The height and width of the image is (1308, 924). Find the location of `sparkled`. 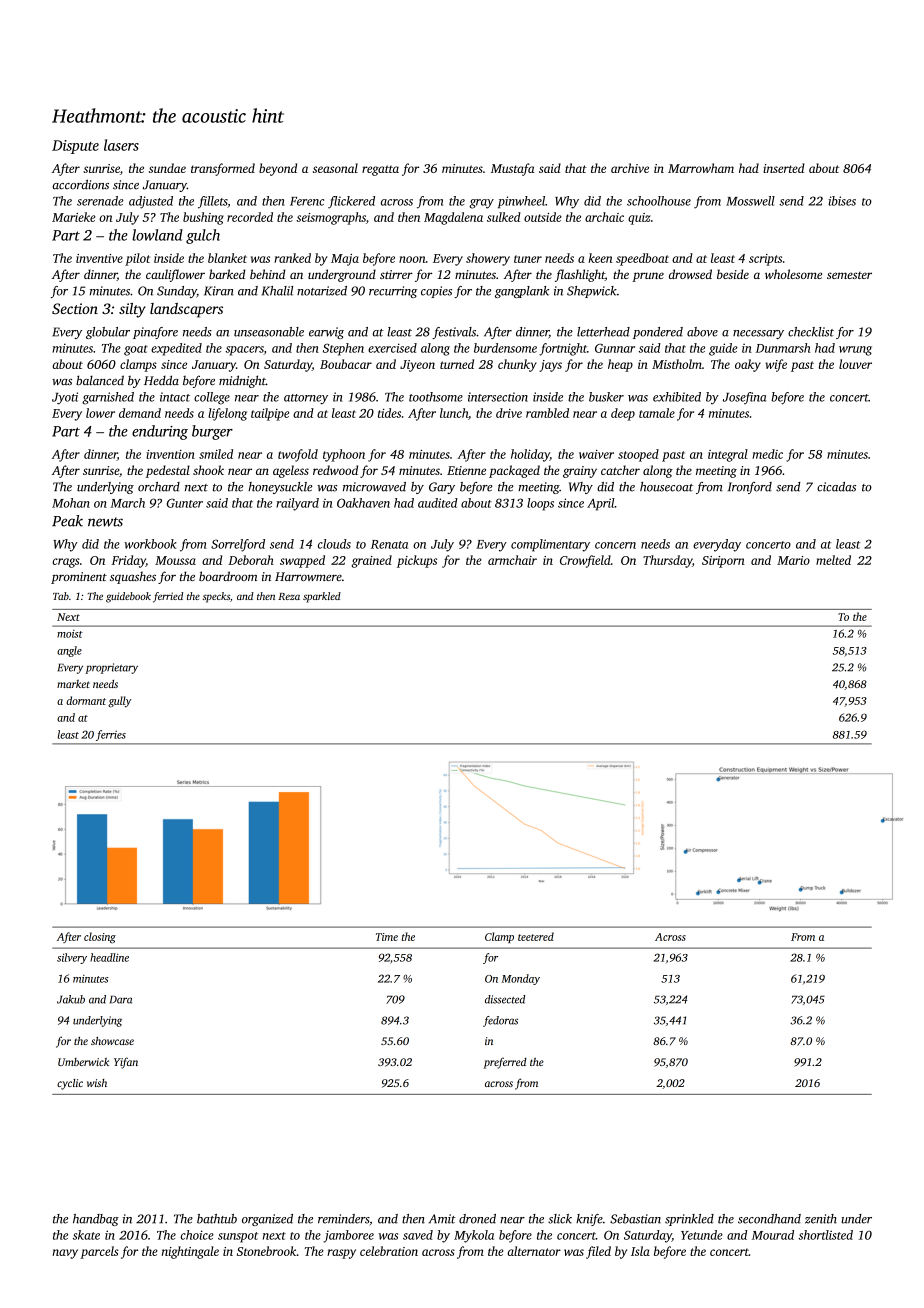

sparkled is located at coordinates (322, 597).
